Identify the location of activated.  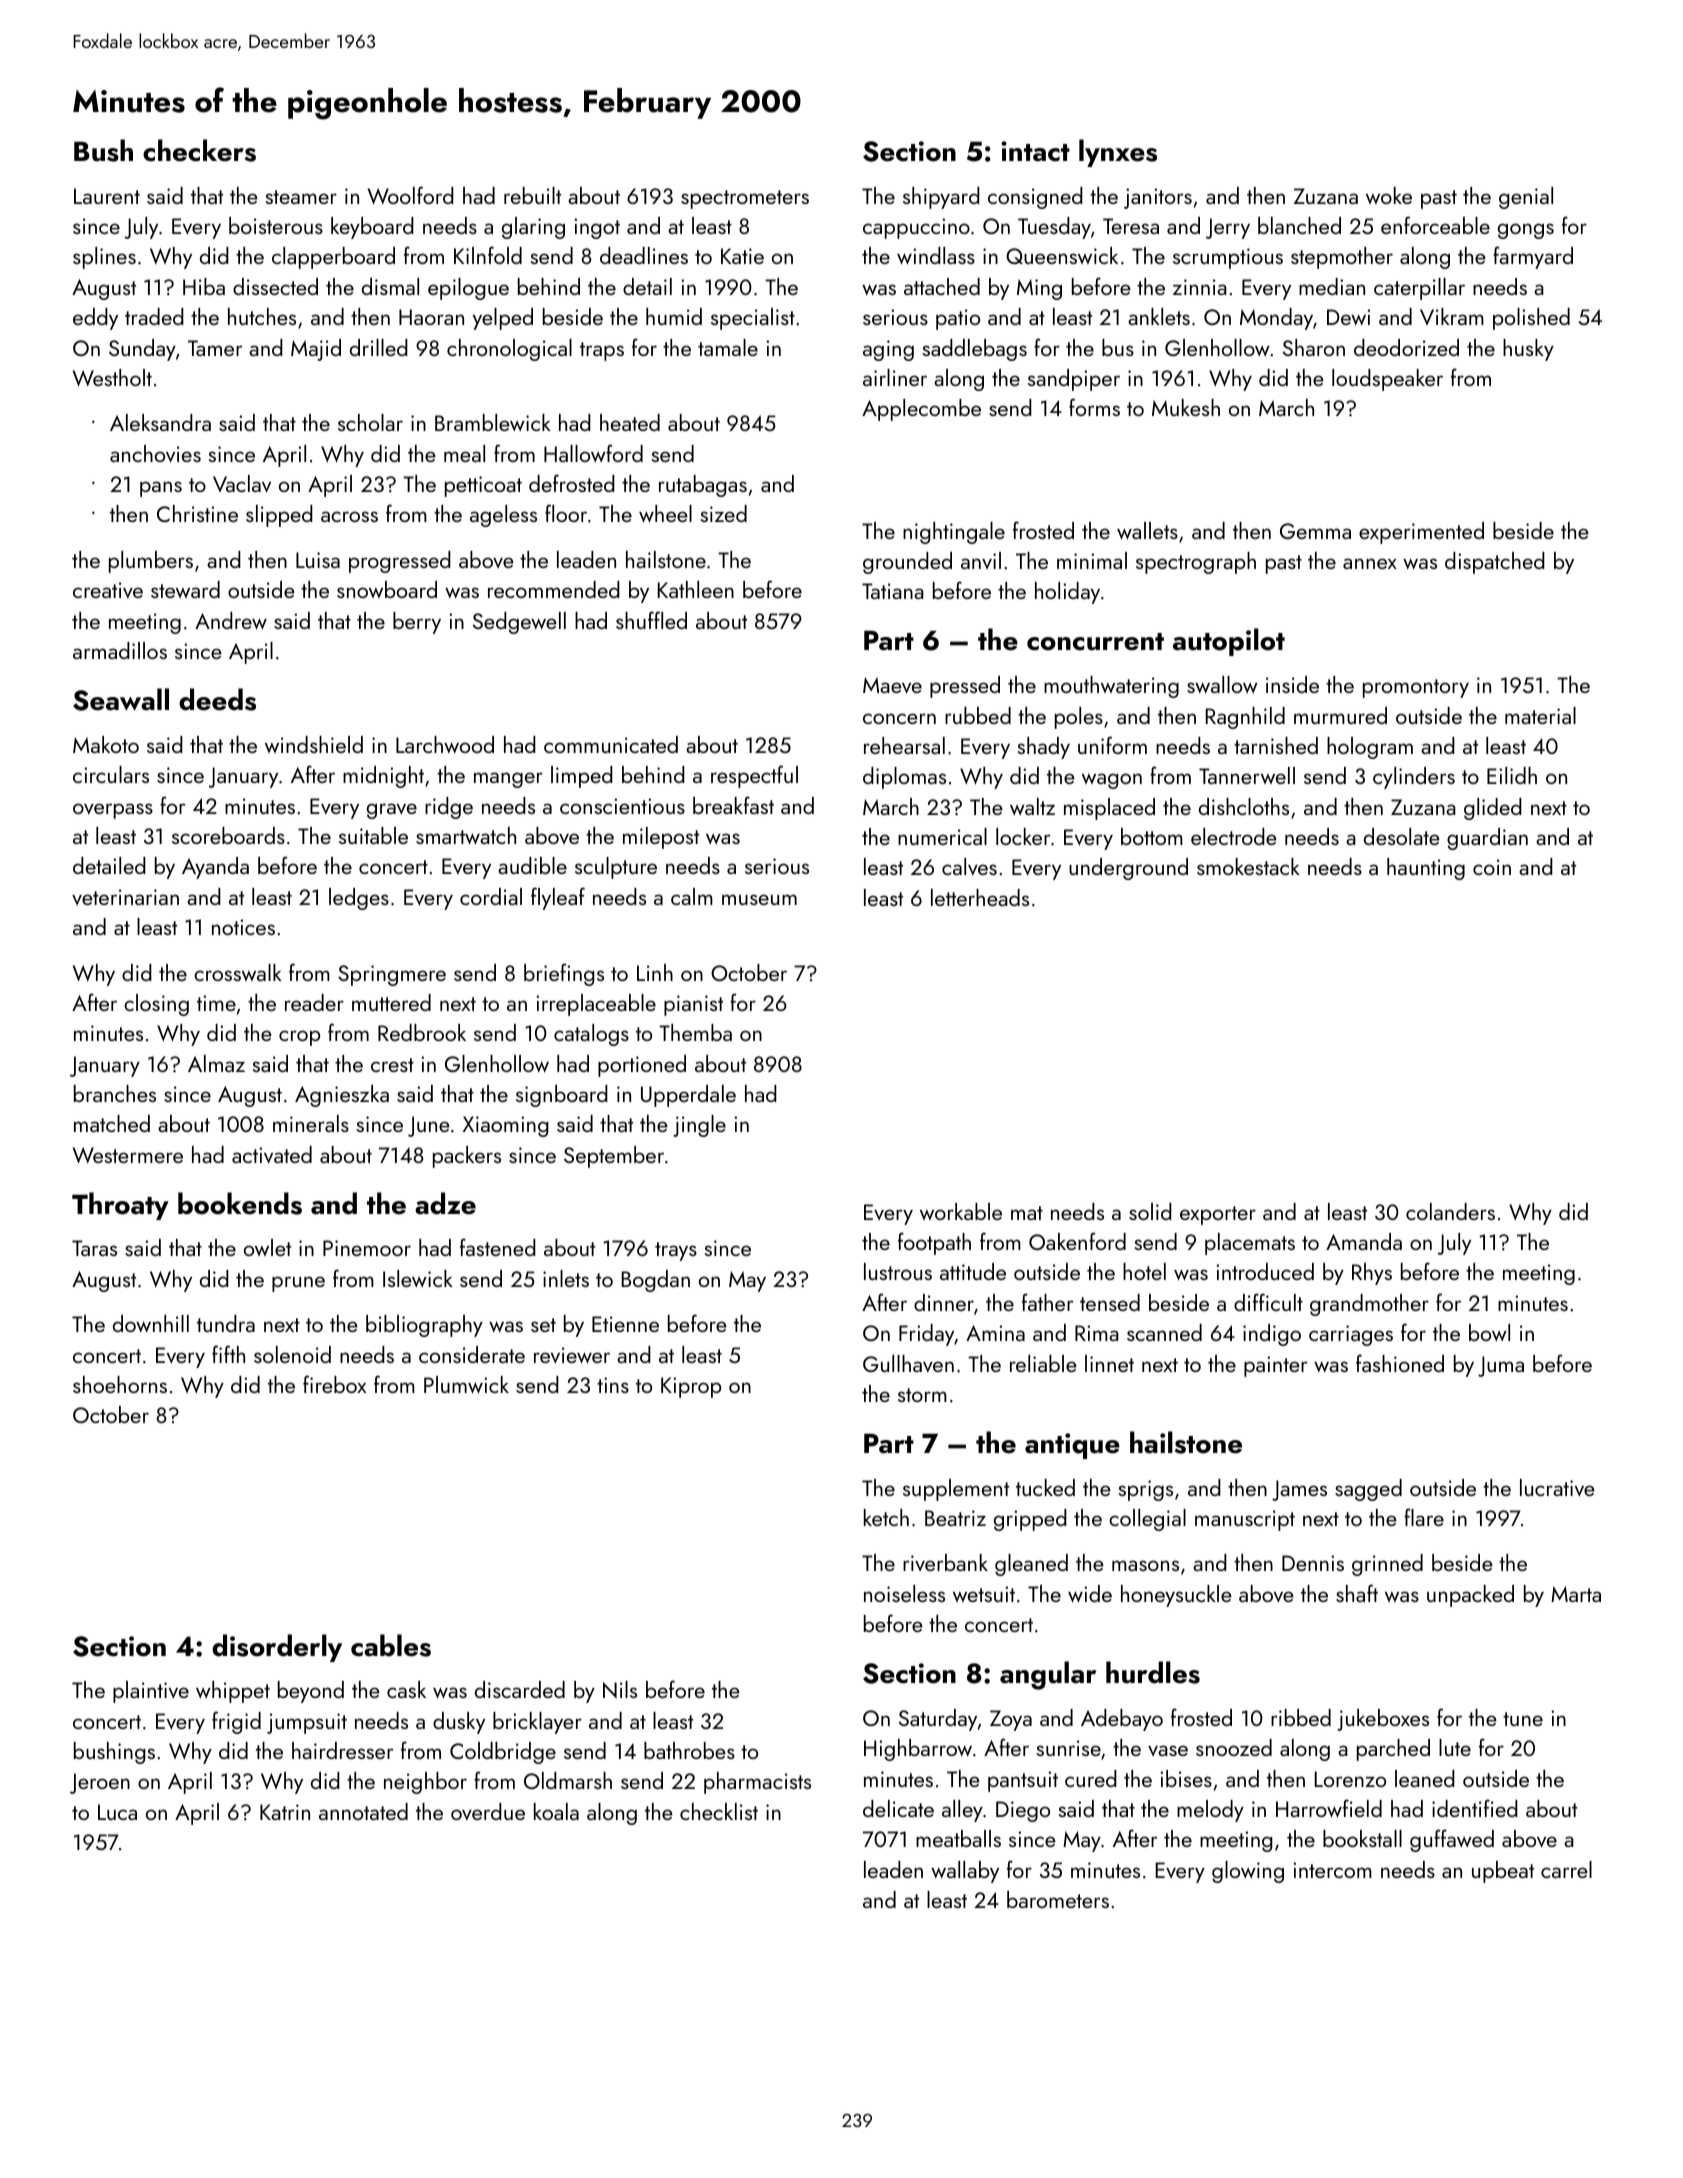
(272, 1155).
